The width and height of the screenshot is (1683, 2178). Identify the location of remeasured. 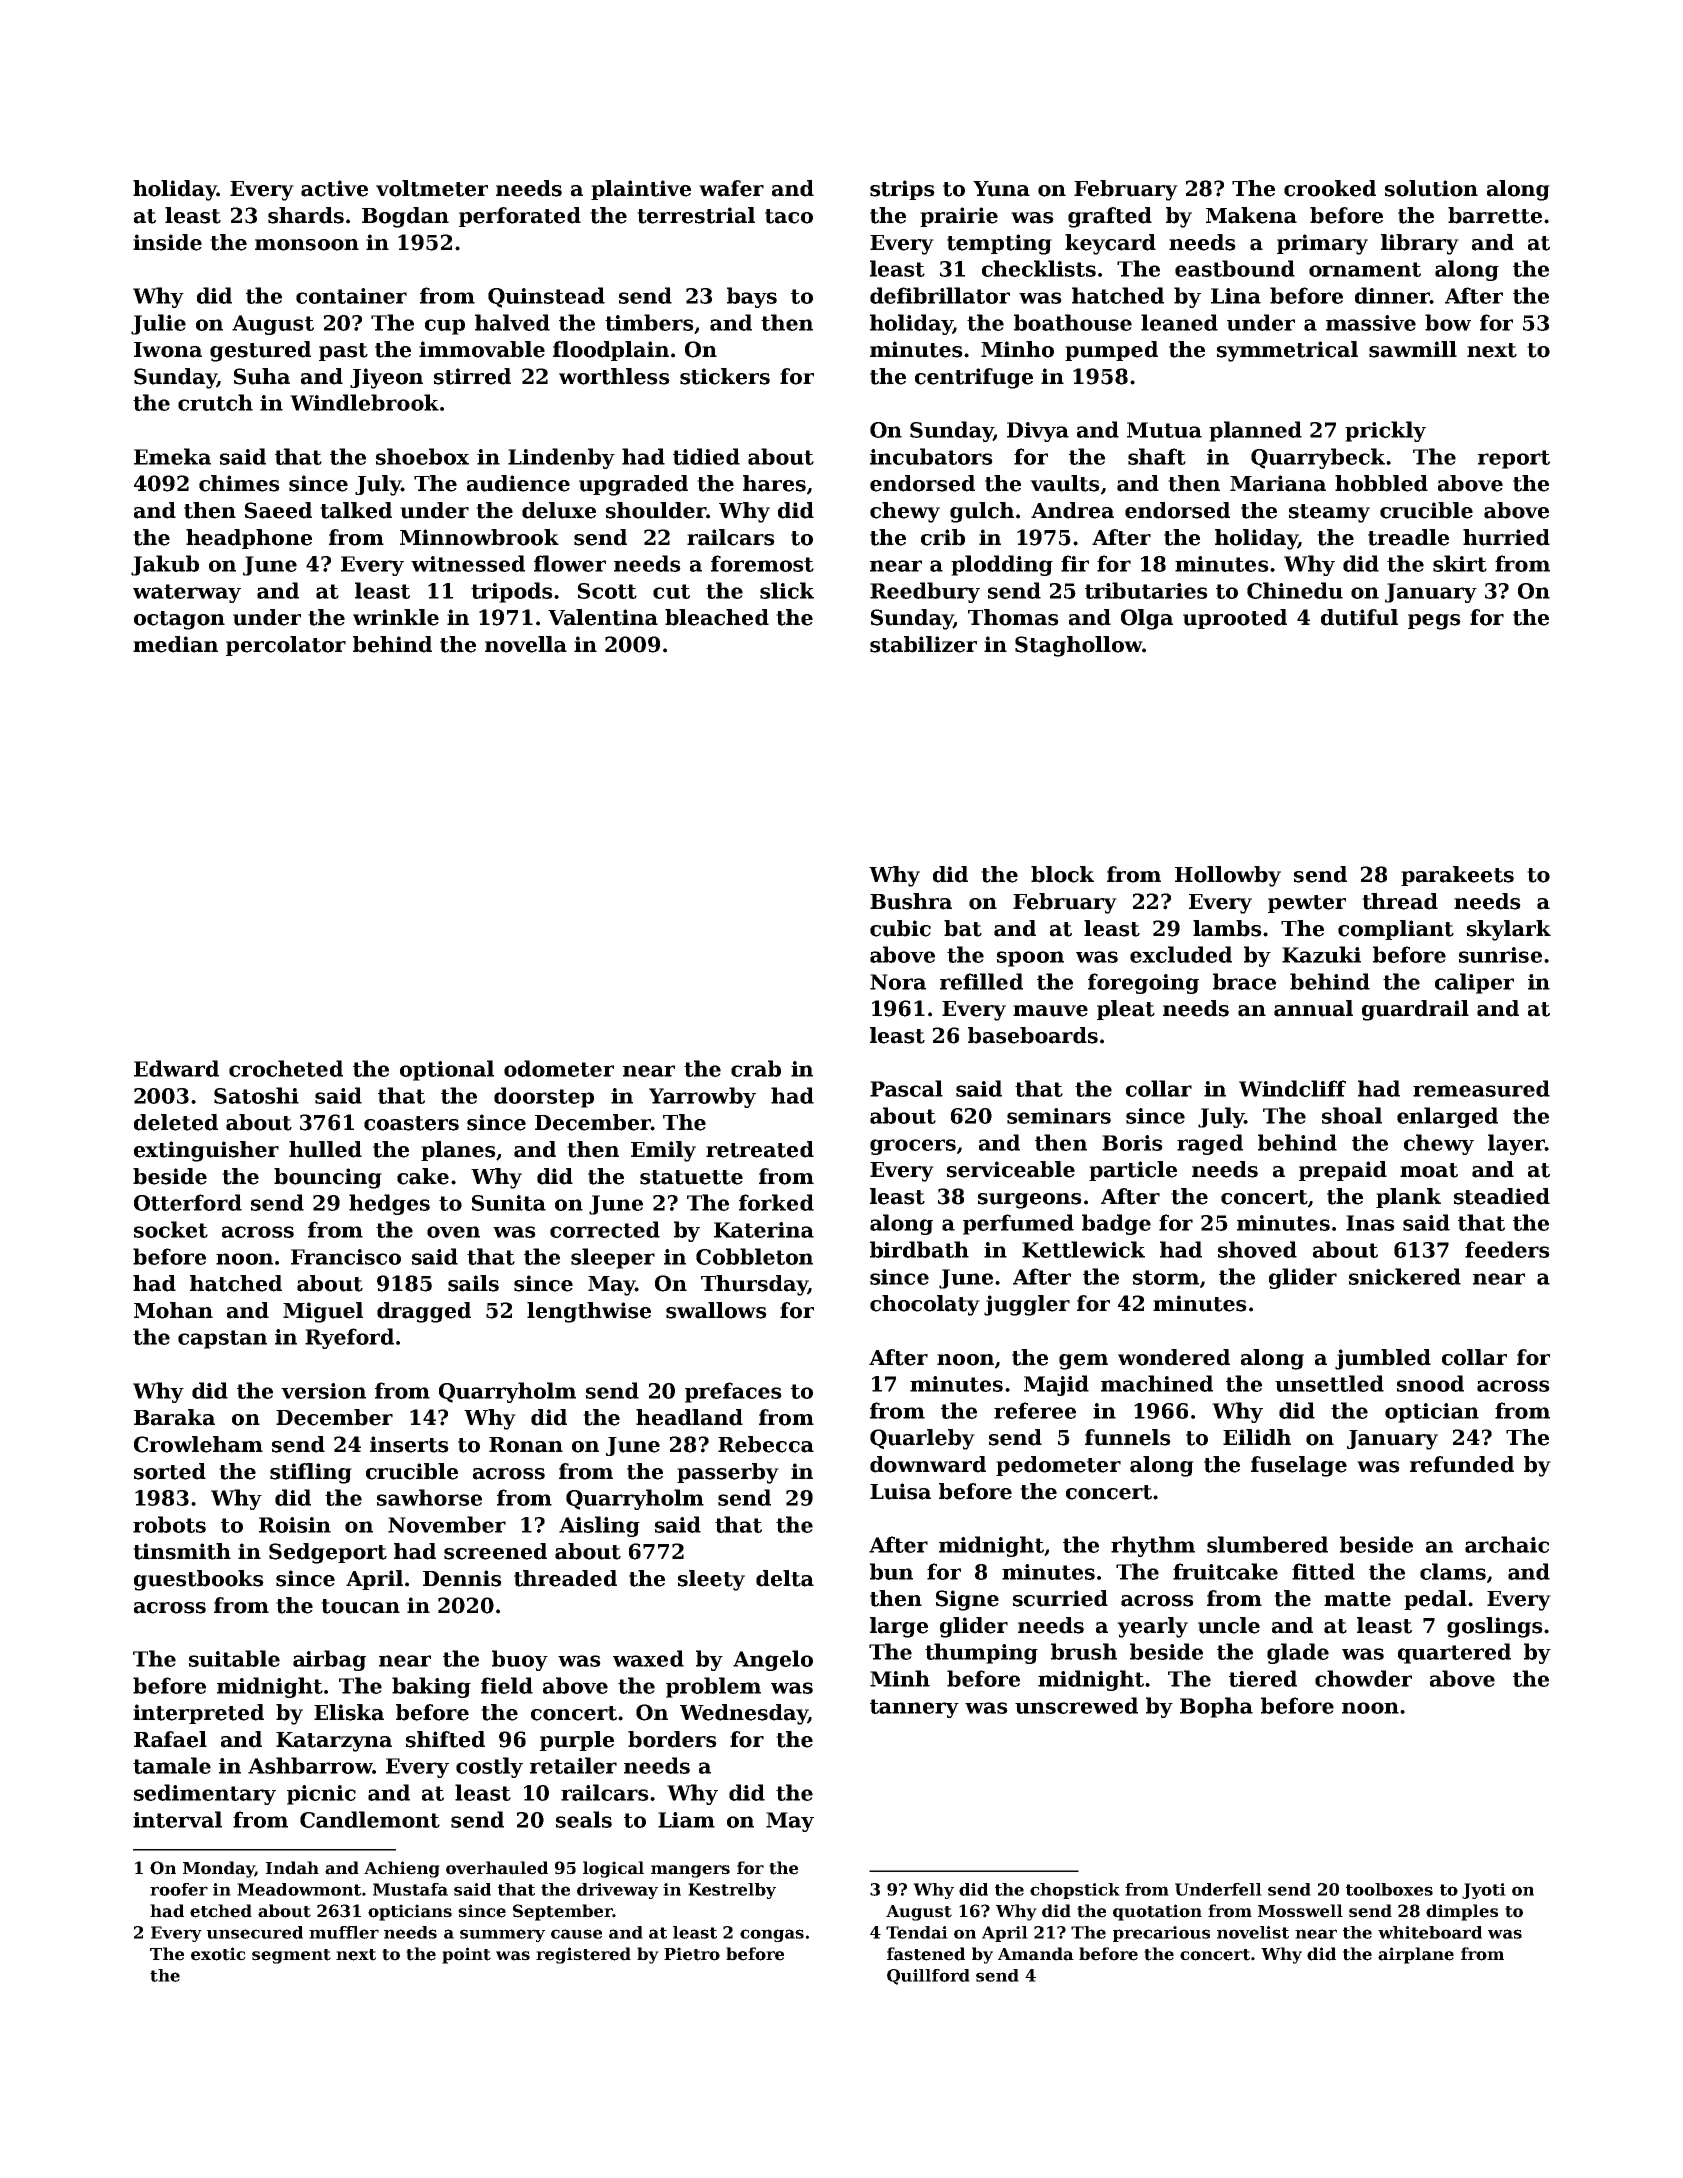
(1481, 1088).
